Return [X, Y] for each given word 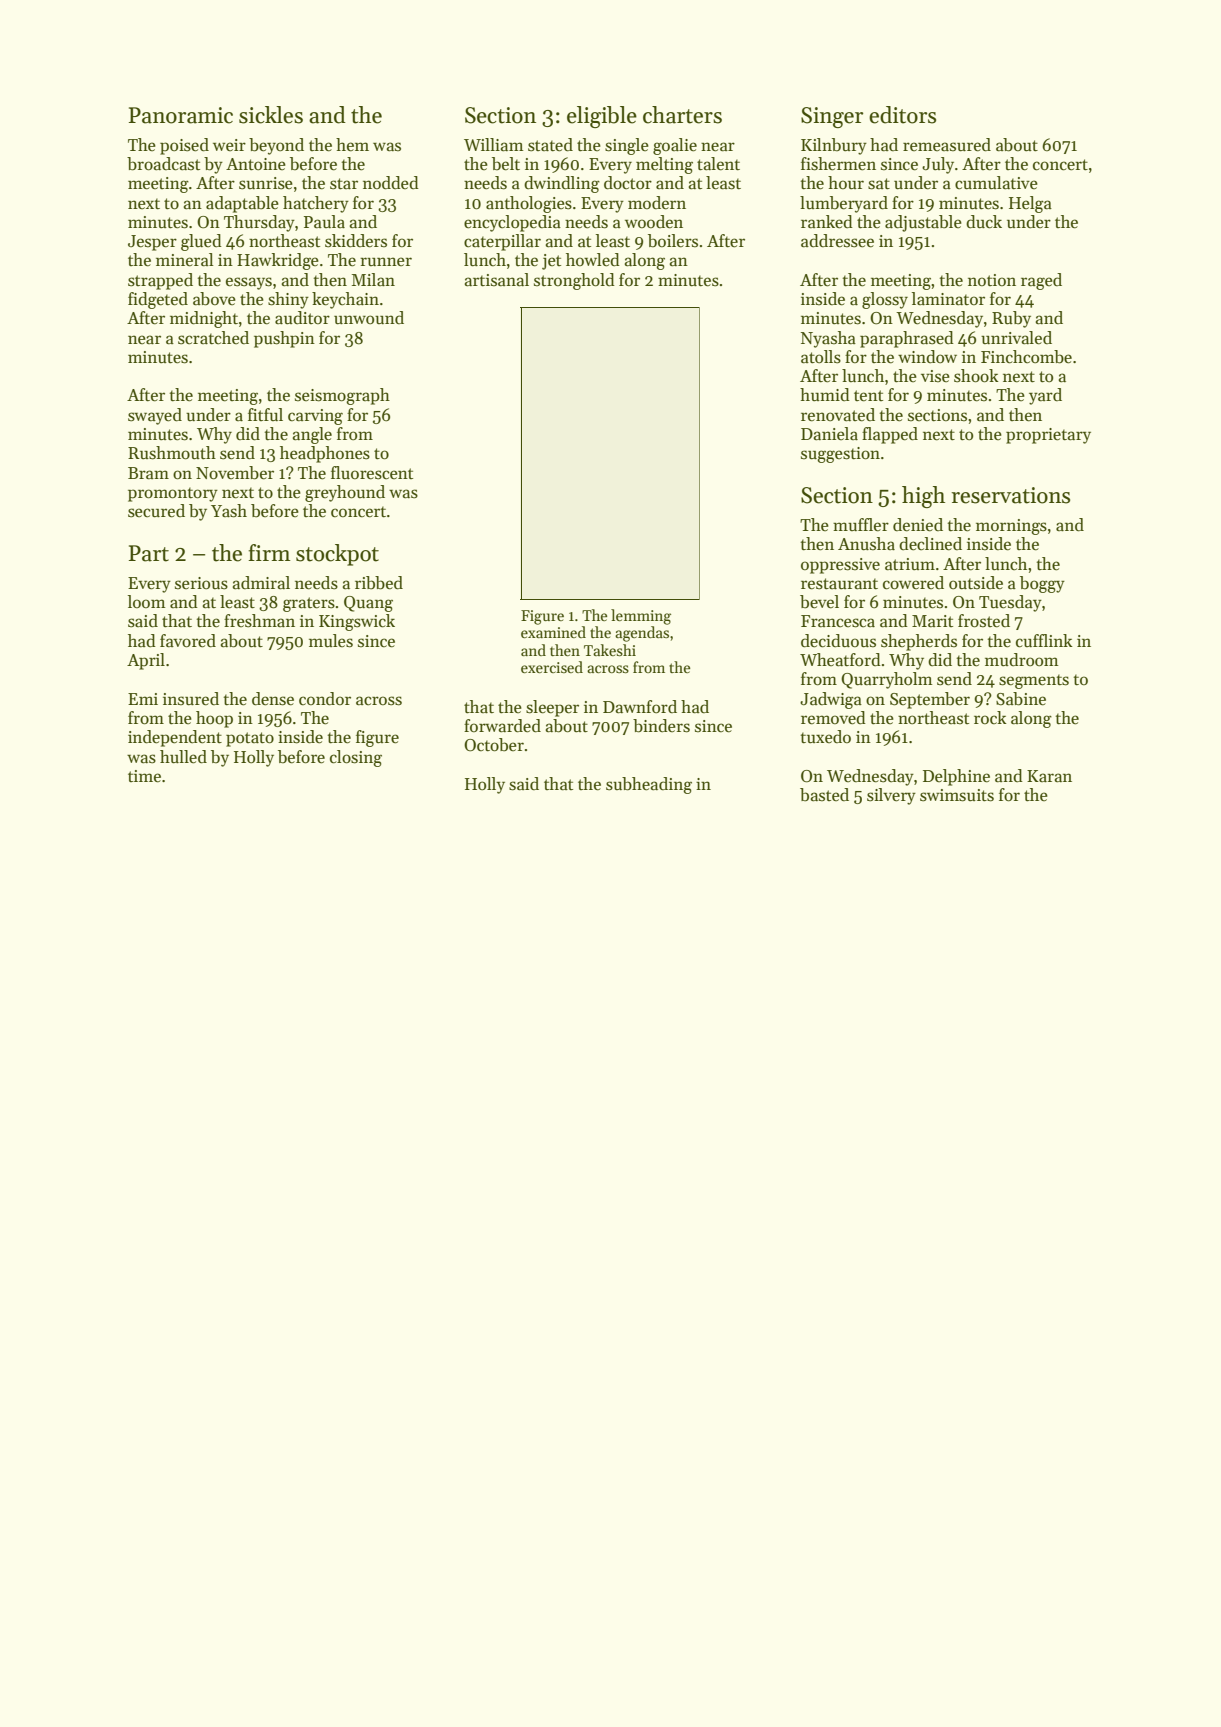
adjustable [923, 223]
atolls [821, 357]
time [144, 776]
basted [824, 795]
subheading [649, 785]
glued [201, 242]
